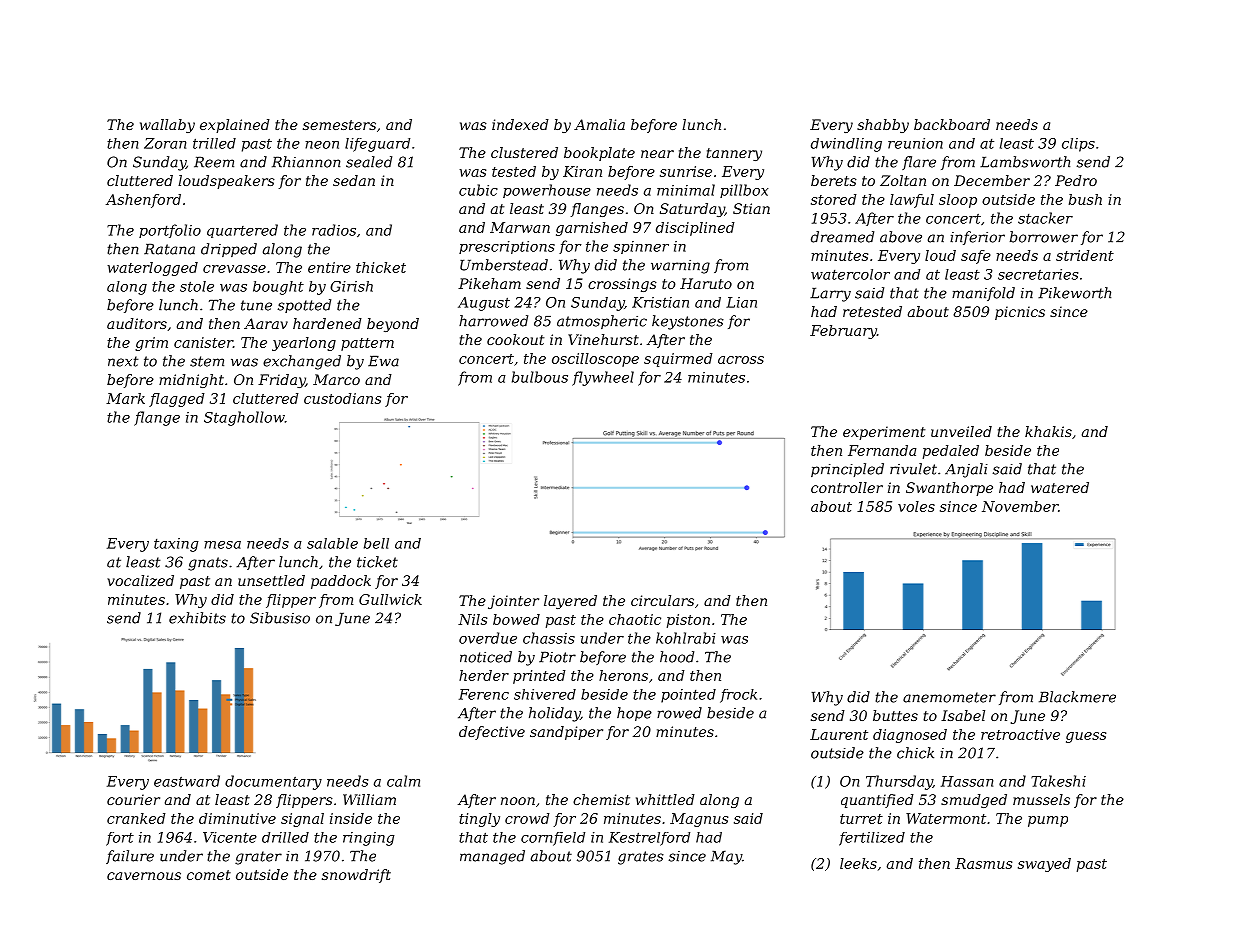 This screenshot has height=952, width=1233. What do you see at coordinates (484, 675) in the screenshot?
I see `herder` at bounding box center [484, 675].
